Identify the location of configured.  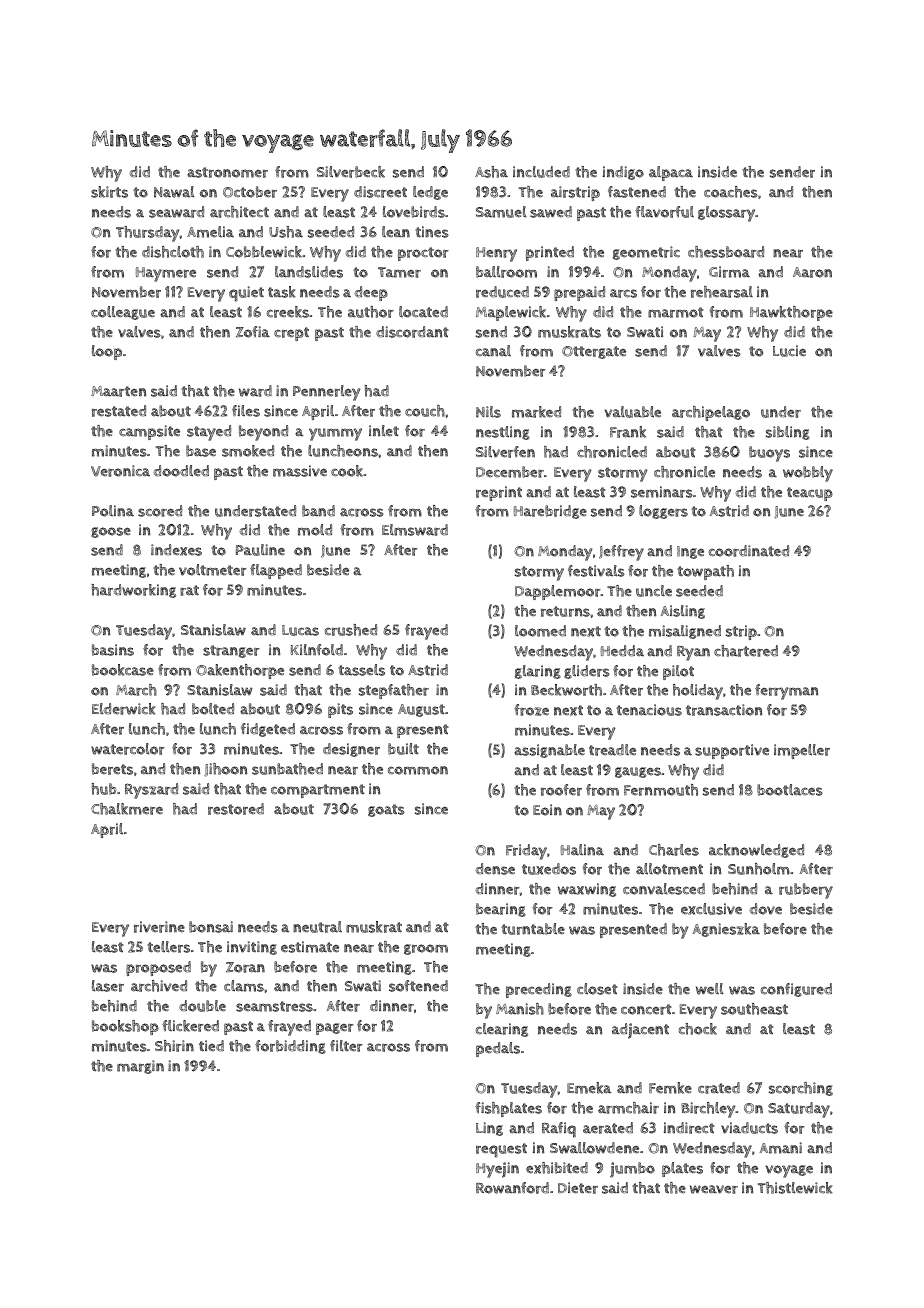
(796, 990).
